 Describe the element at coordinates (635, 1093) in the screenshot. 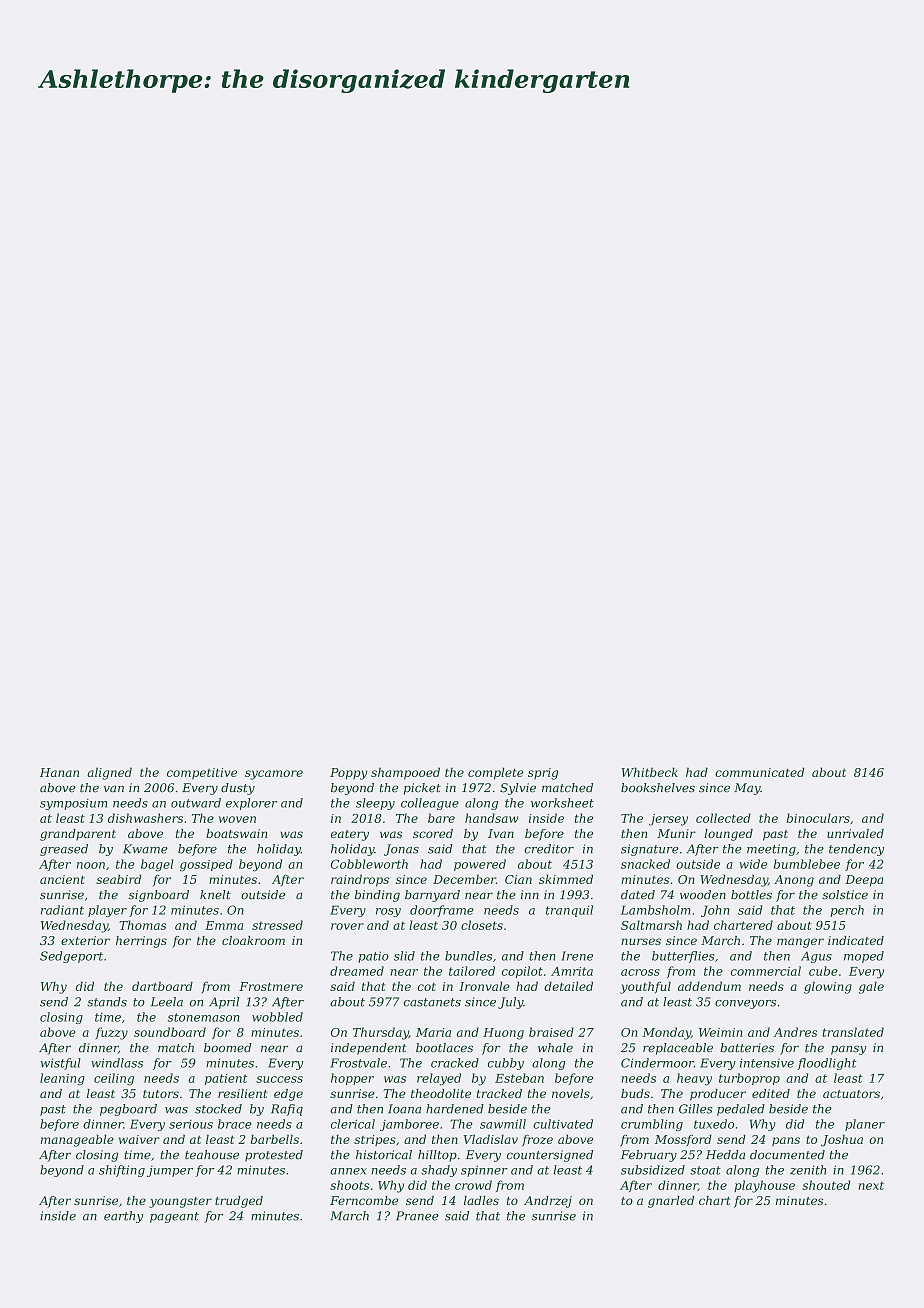

I see `buds` at that location.
